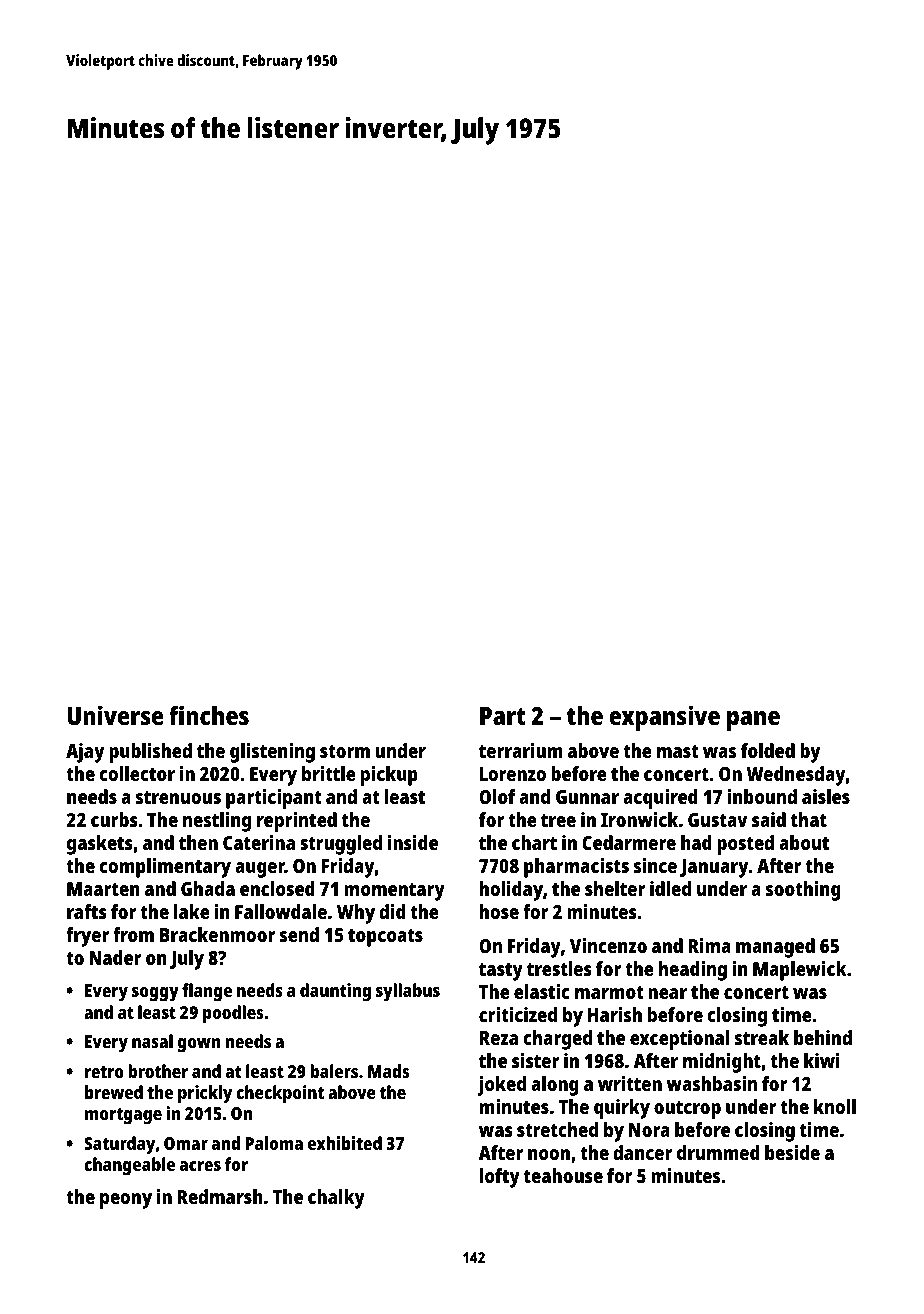  I want to click on hose, so click(499, 911).
